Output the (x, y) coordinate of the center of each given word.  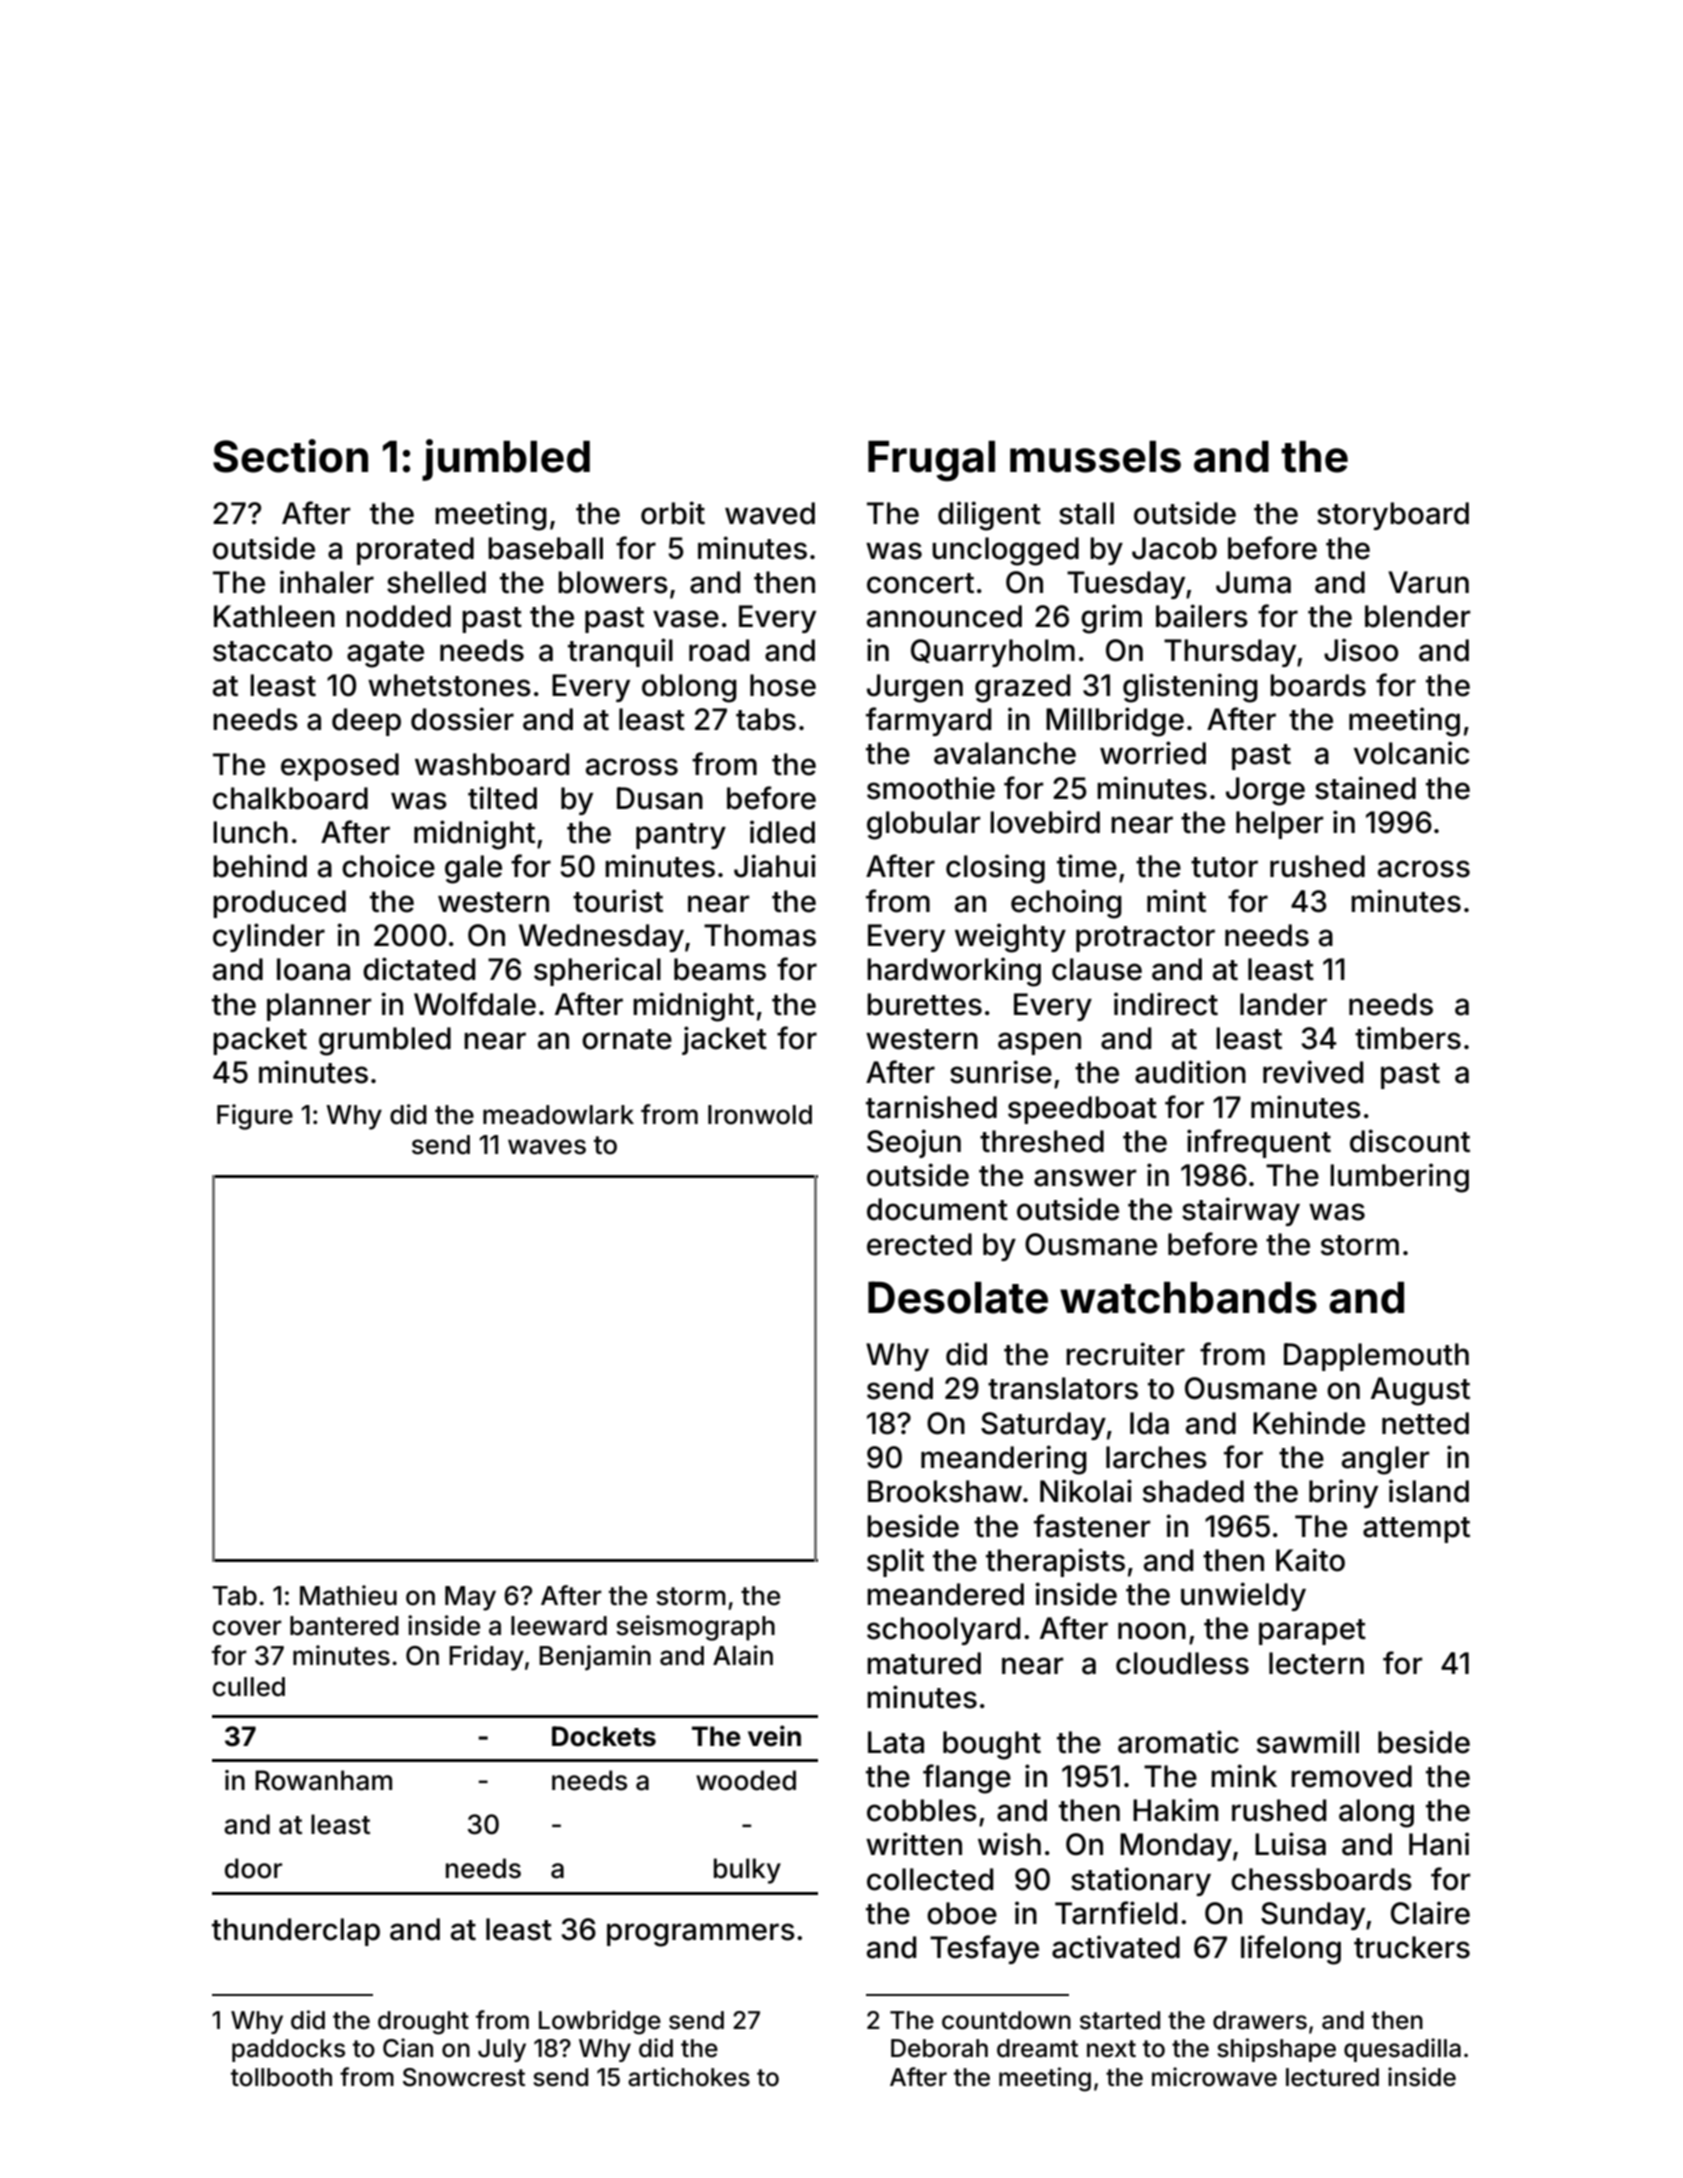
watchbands (1188, 1298)
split (895, 1562)
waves (547, 1147)
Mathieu (348, 1595)
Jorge (1265, 791)
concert (920, 583)
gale (473, 869)
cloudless (1182, 1663)
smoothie (931, 788)
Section (290, 456)
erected (919, 1244)
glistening (1190, 688)
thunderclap (296, 1932)
